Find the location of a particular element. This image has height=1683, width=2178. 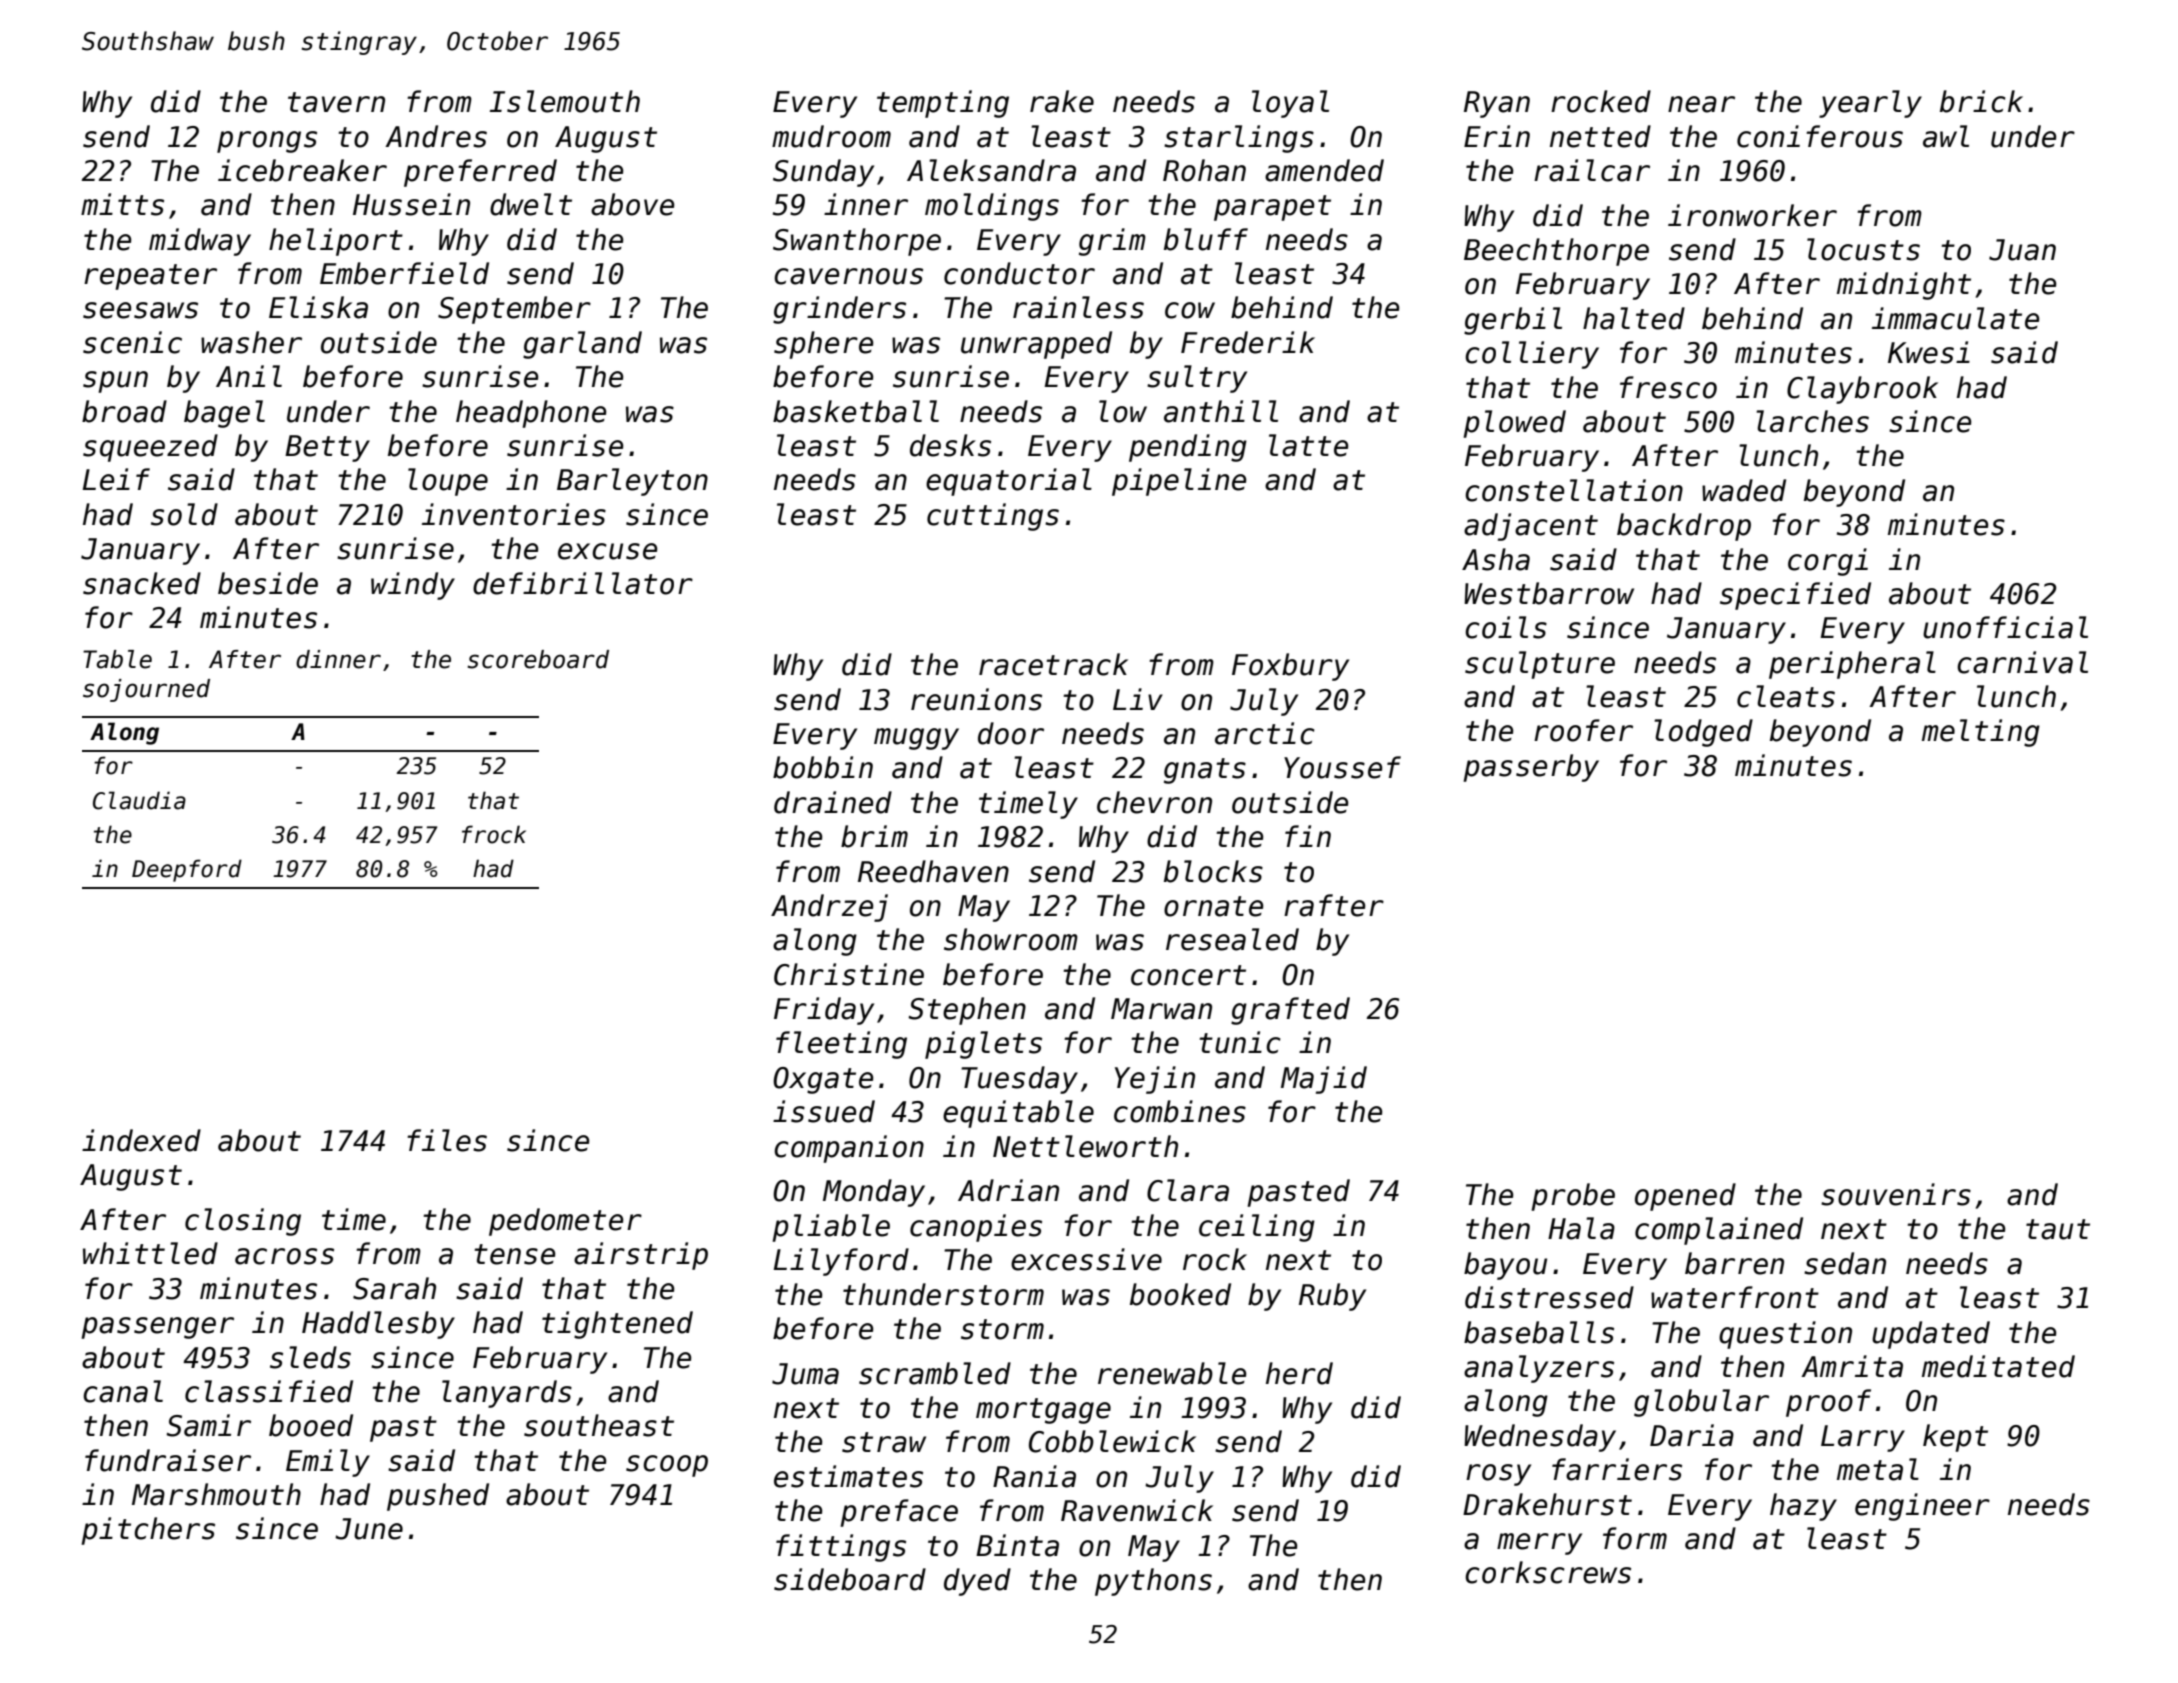

inventories is located at coordinates (514, 514).
